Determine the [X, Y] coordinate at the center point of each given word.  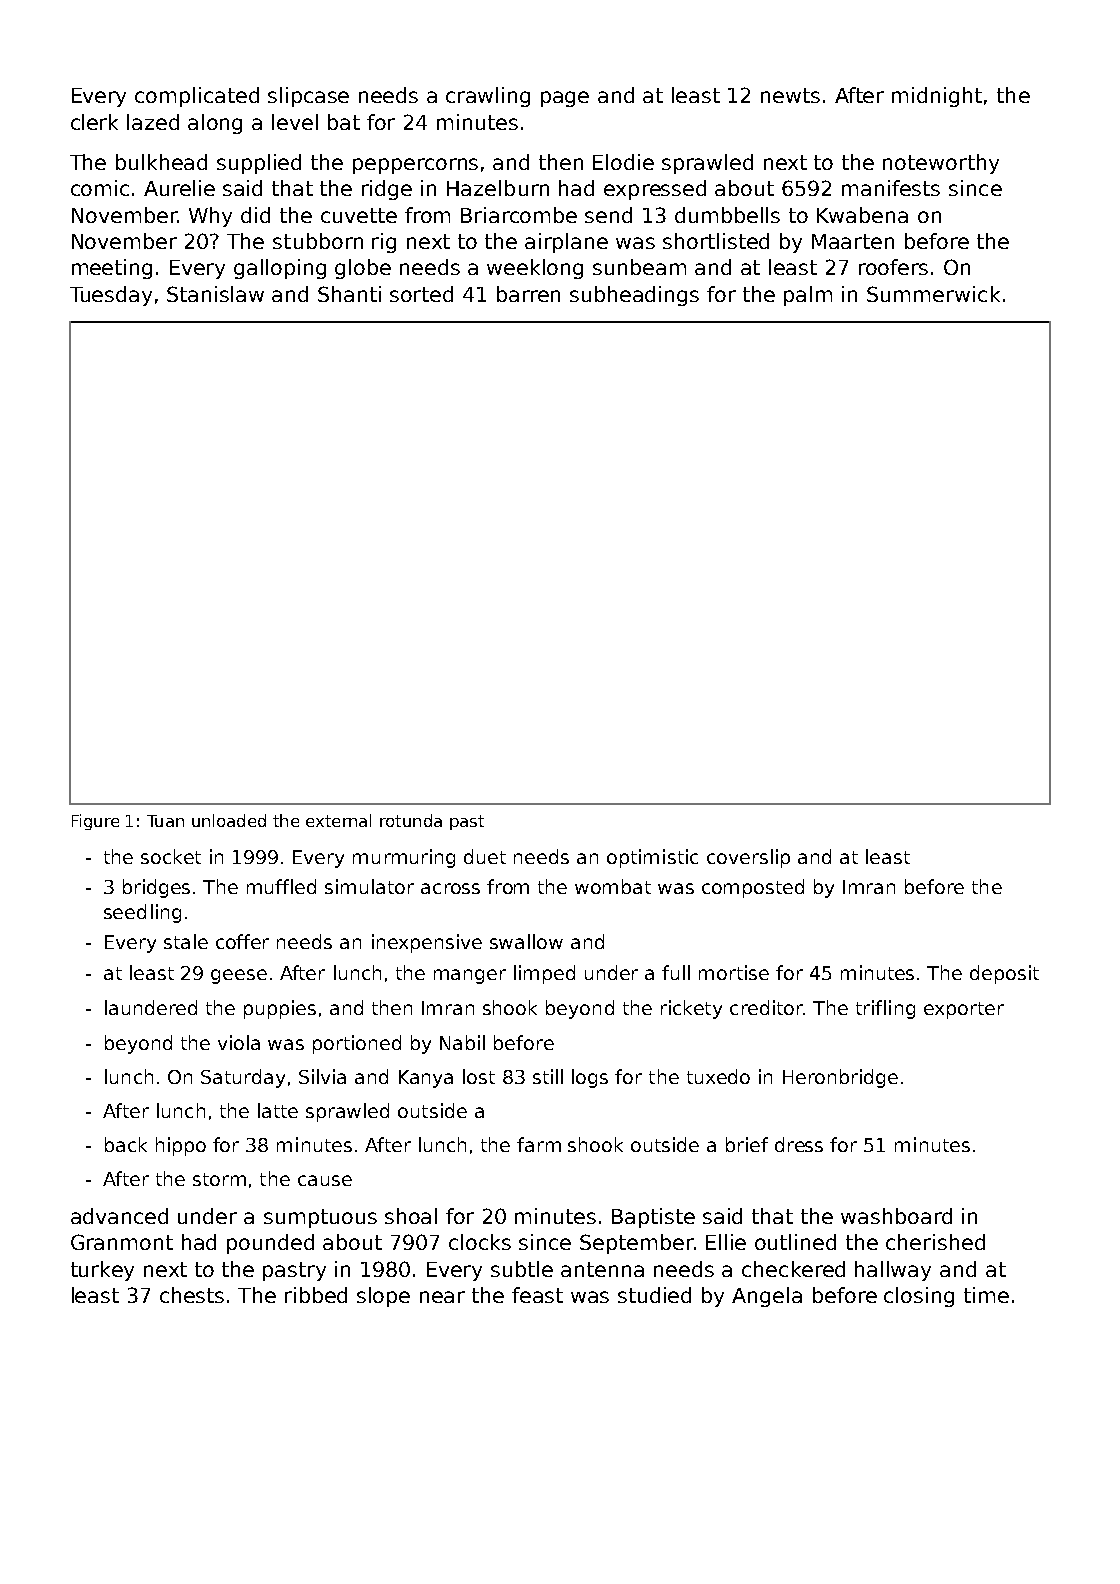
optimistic [652, 858]
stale [186, 941]
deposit [1004, 974]
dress [799, 1144]
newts [790, 95]
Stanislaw [215, 294]
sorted [421, 294]
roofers [893, 267]
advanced [119, 1216]
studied [654, 1295]
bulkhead [161, 162]
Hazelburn [498, 188]
